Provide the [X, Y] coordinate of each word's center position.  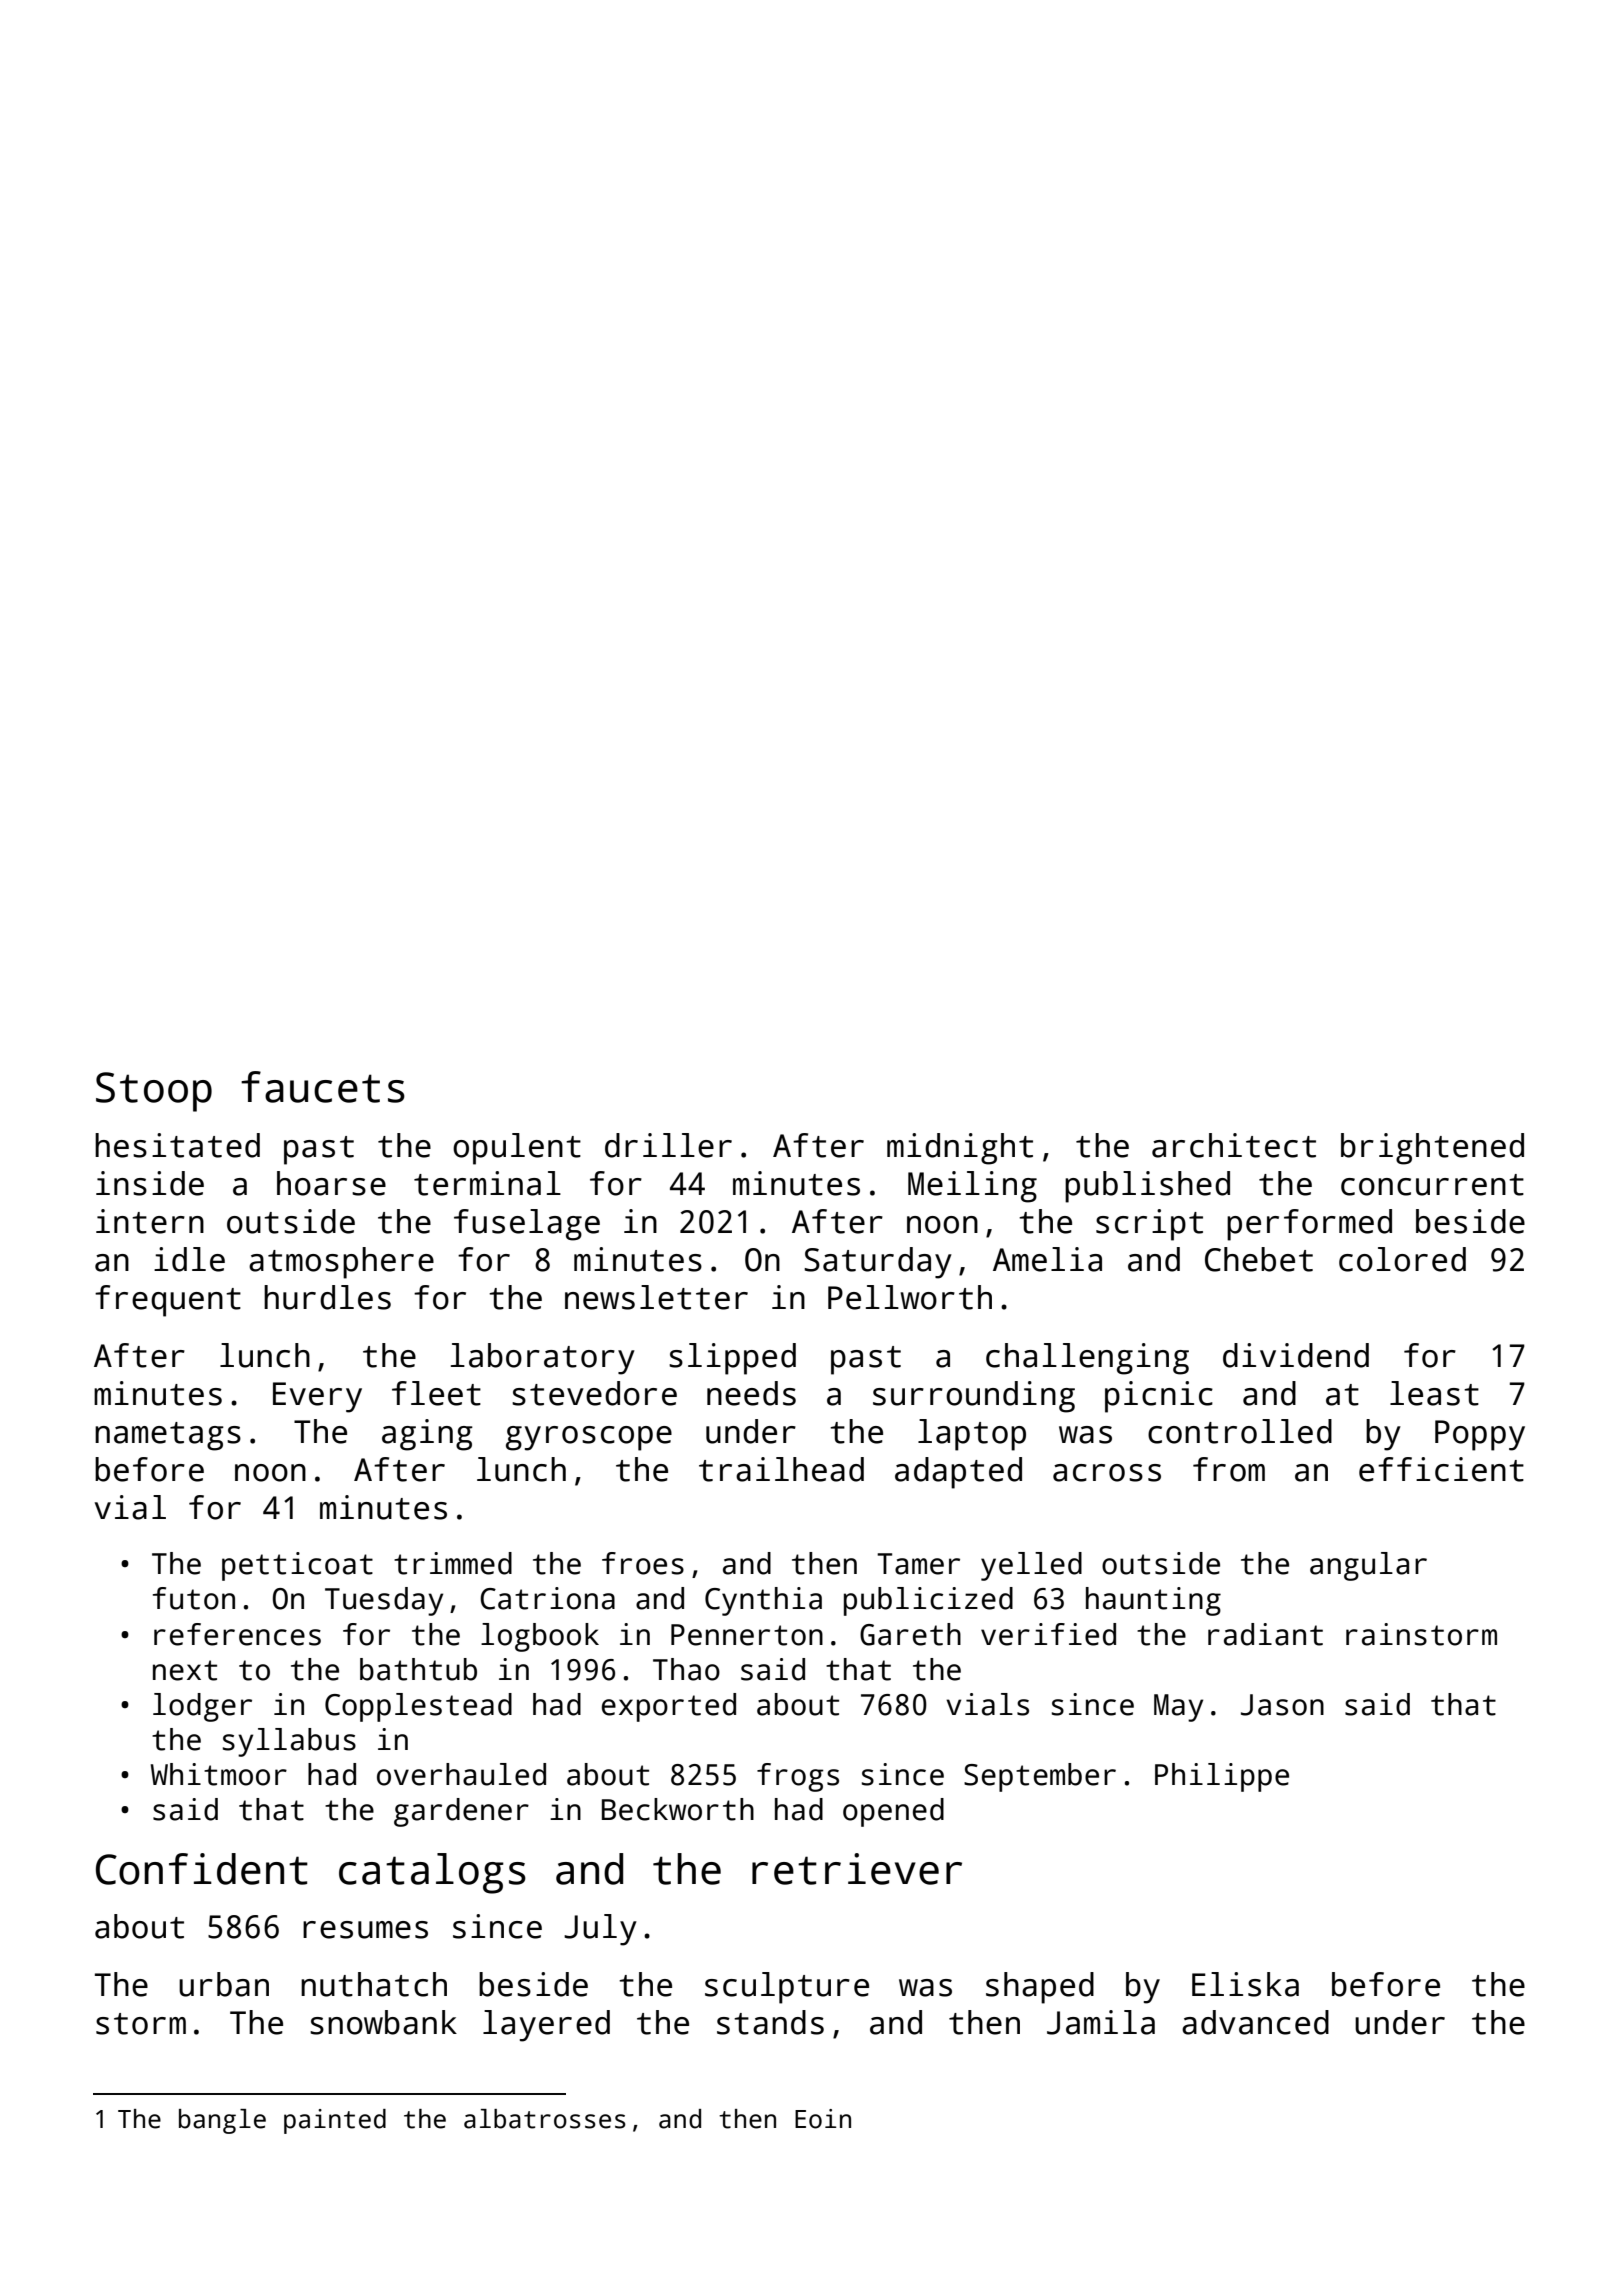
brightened [1432, 1149]
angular [1368, 1566]
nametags [168, 1436]
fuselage [527, 1225]
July [600, 1930]
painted [335, 2121]
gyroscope [589, 1438]
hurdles [327, 1297]
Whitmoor [219, 1774]
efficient [1441, 1469]
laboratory [543, 1359]
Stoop [154, 1092]
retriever [857, 1869]
